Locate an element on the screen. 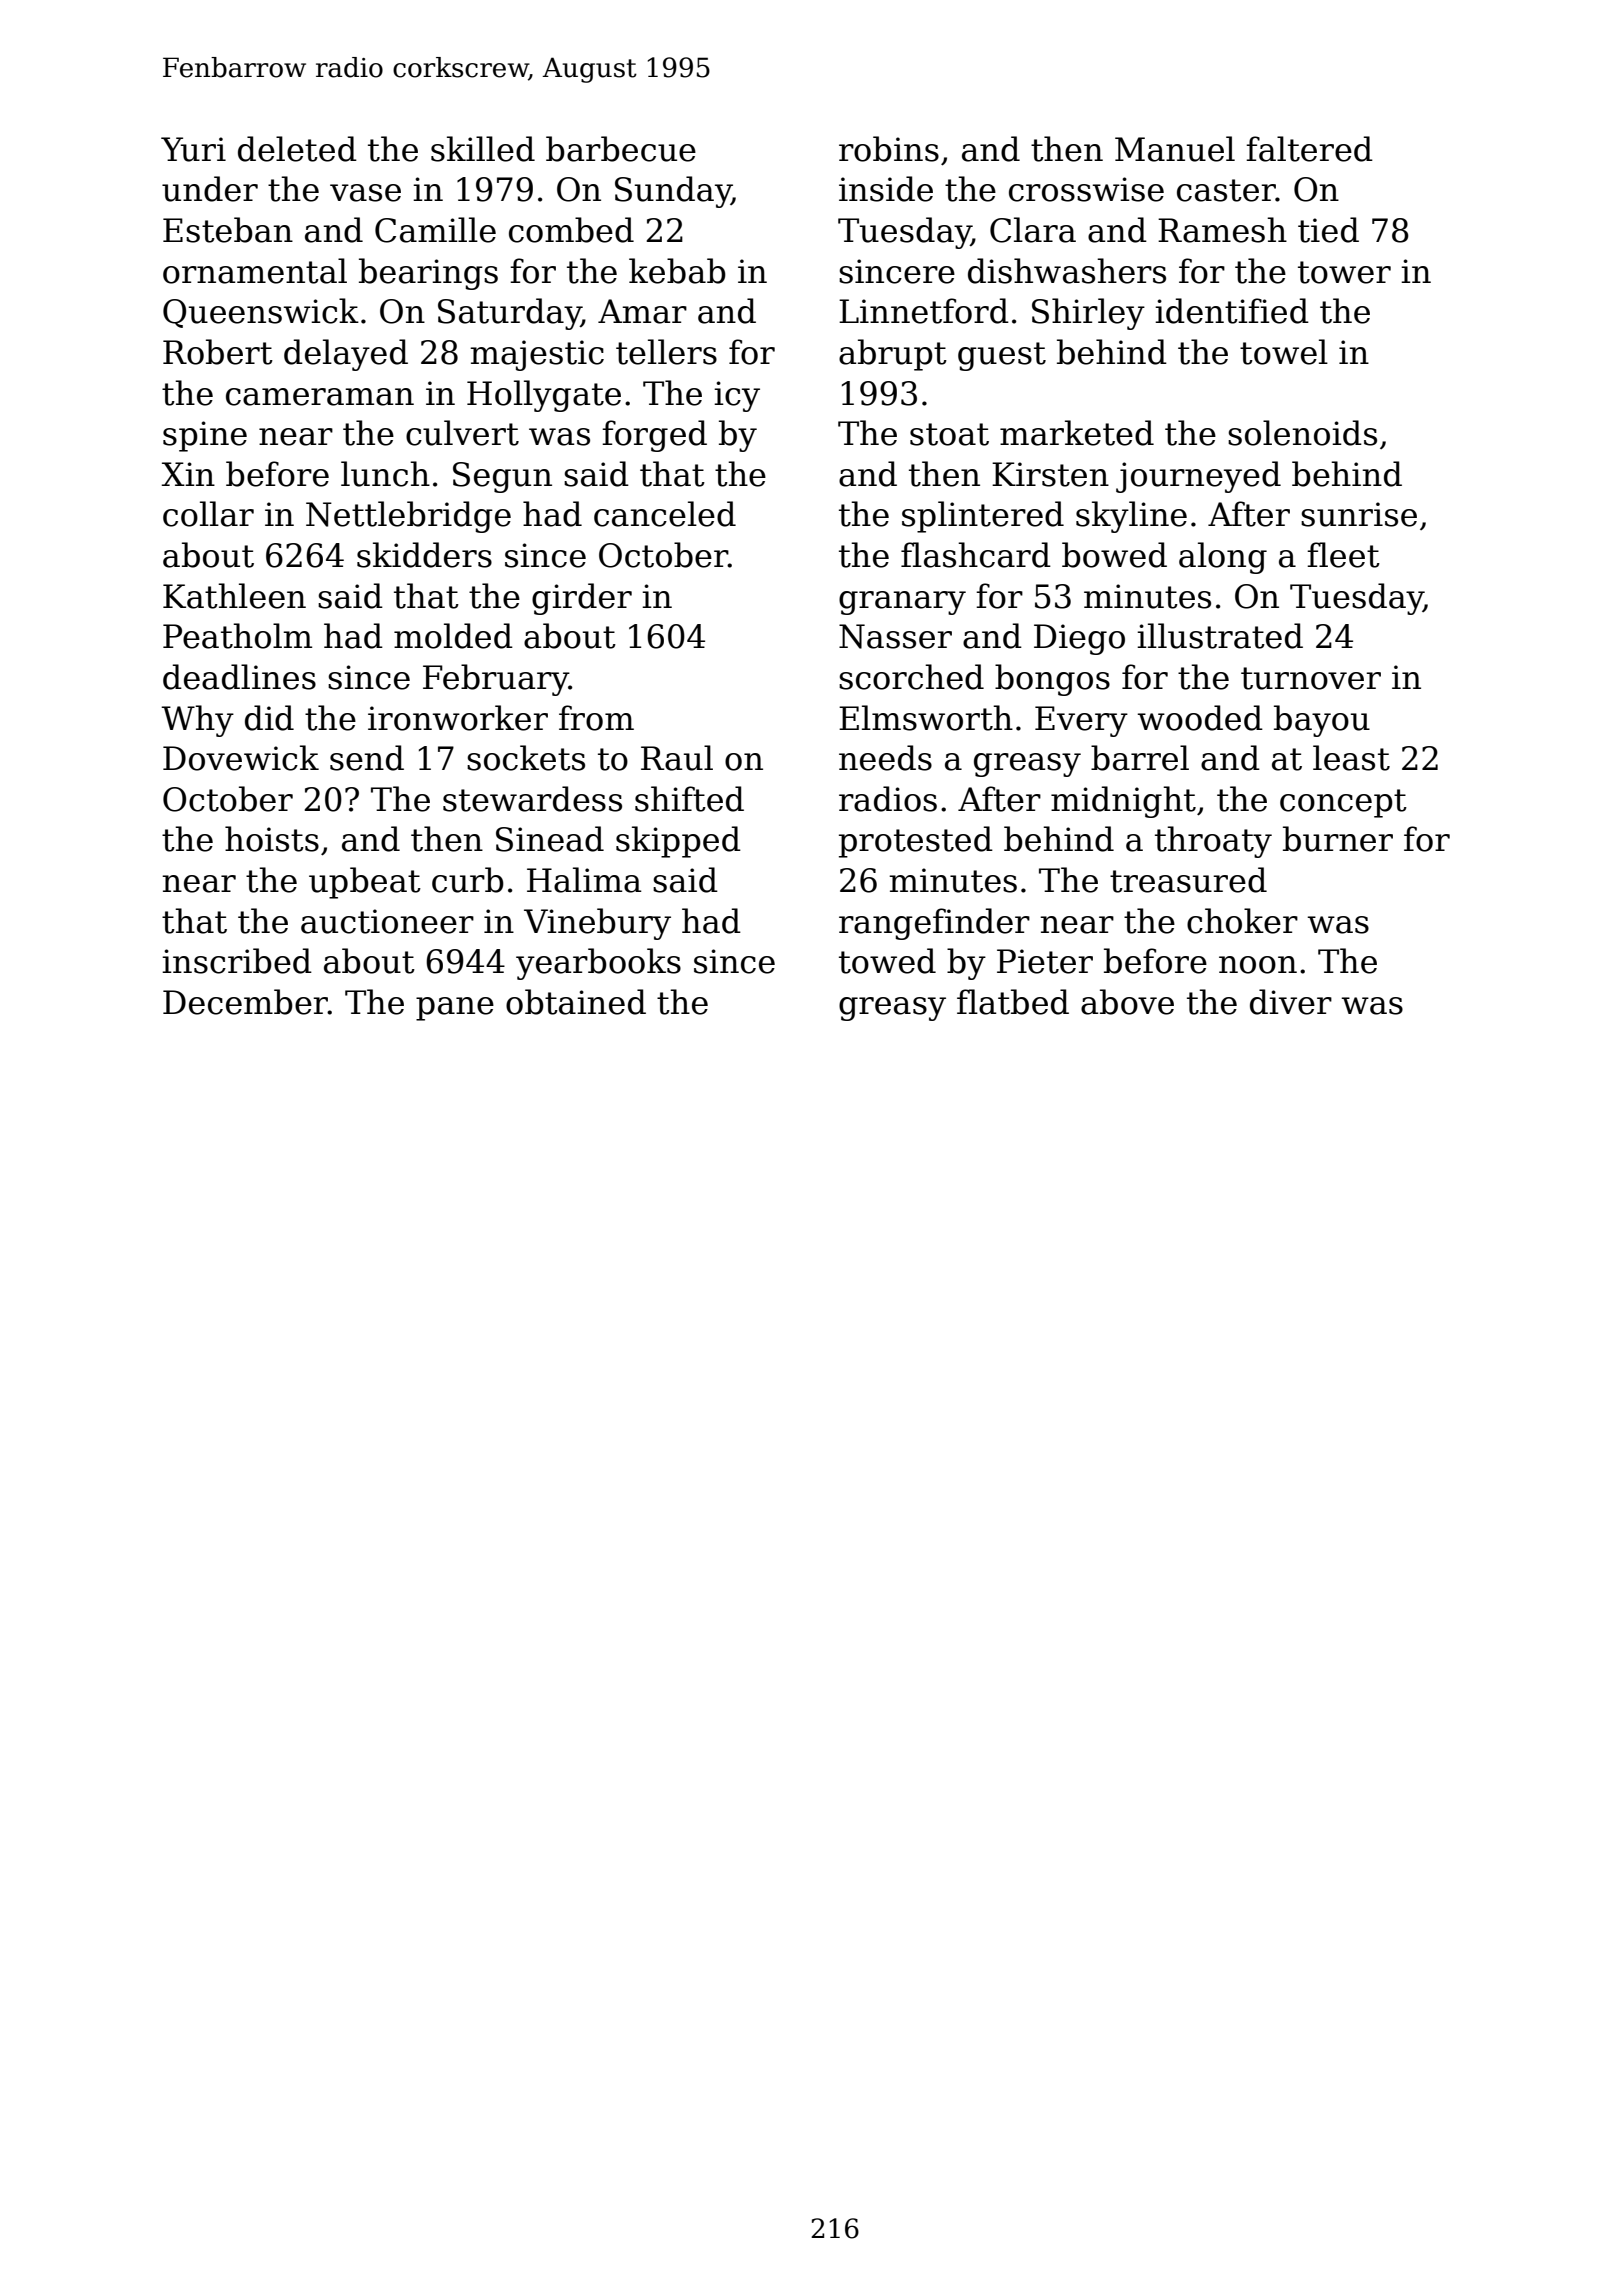  skidders is located at coordinates (424, 555).
